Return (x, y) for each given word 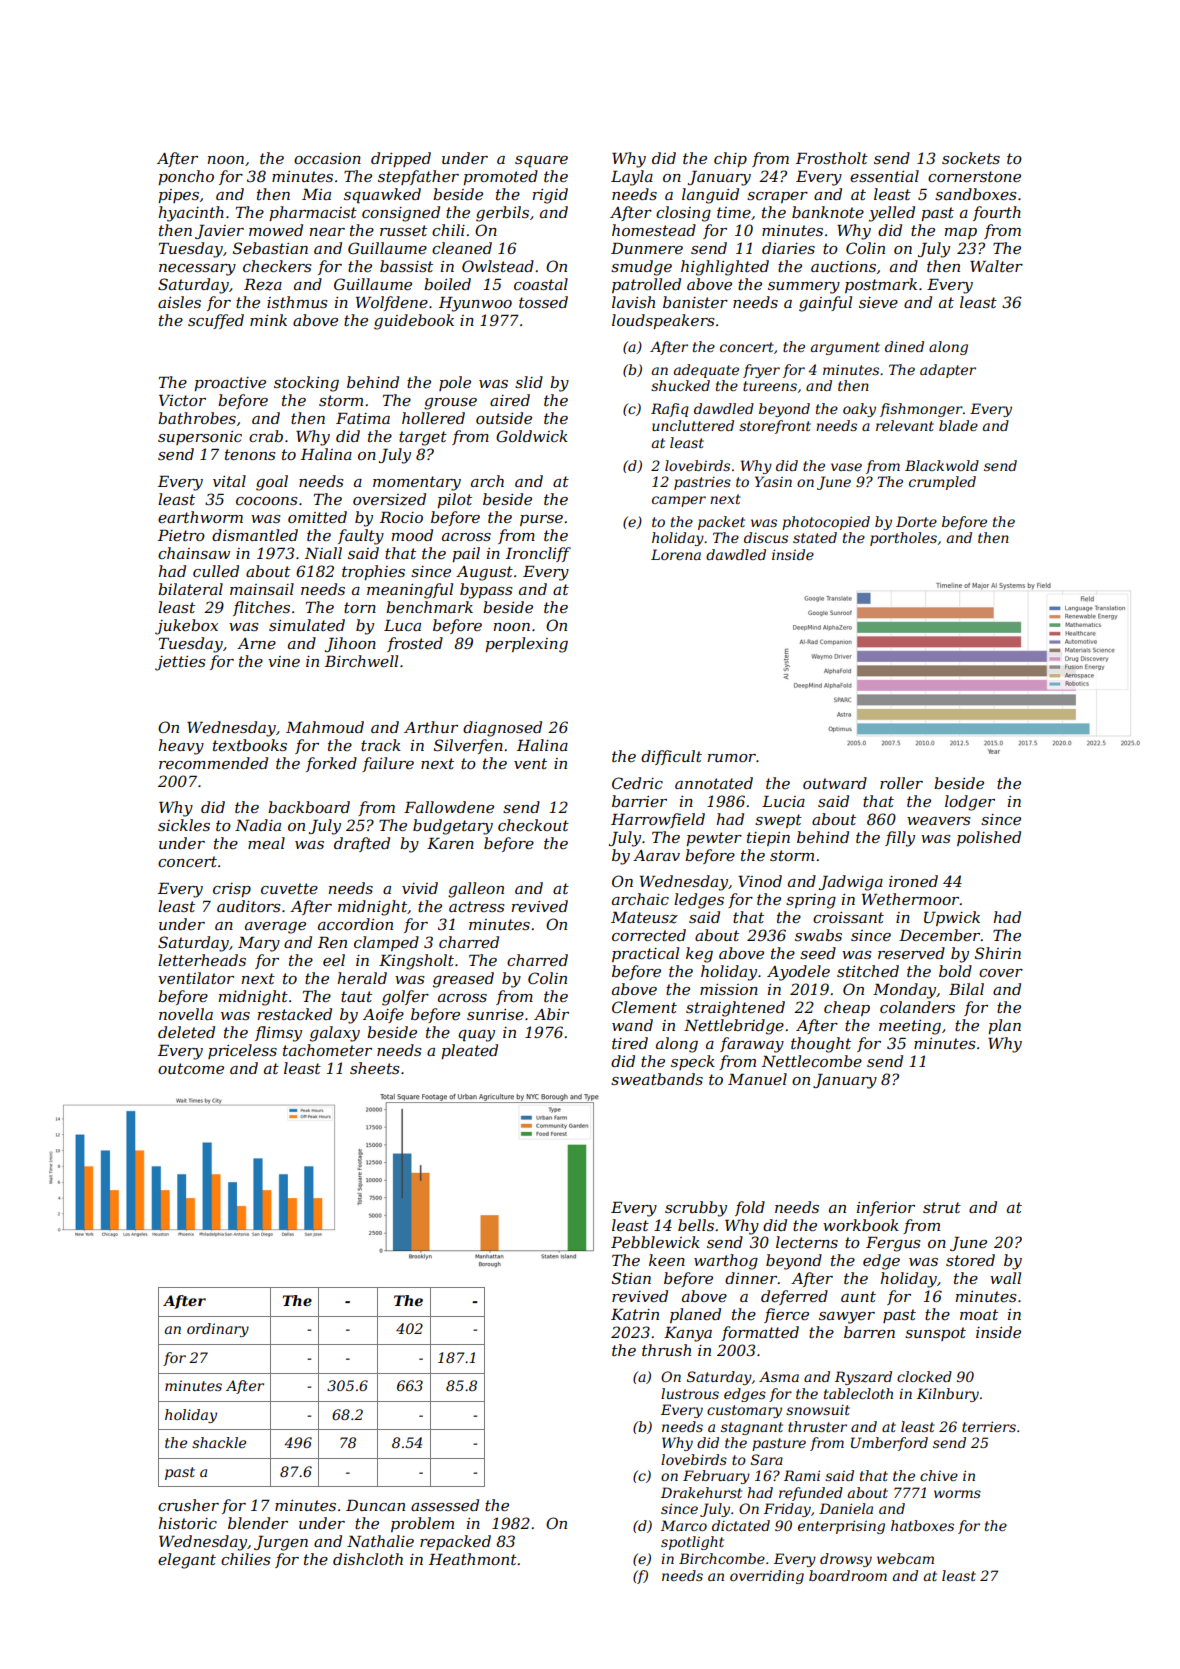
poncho (186, 177)
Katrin (635, 1314)
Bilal (966, 989)
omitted (317, 517)
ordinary (218, 1330)
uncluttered (693, 425)
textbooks (250, 745)
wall (1005, 1278)
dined (904, 346)
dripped (401, 159)
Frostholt (832, 158)
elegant (187, 1561)
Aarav (656, 855)
